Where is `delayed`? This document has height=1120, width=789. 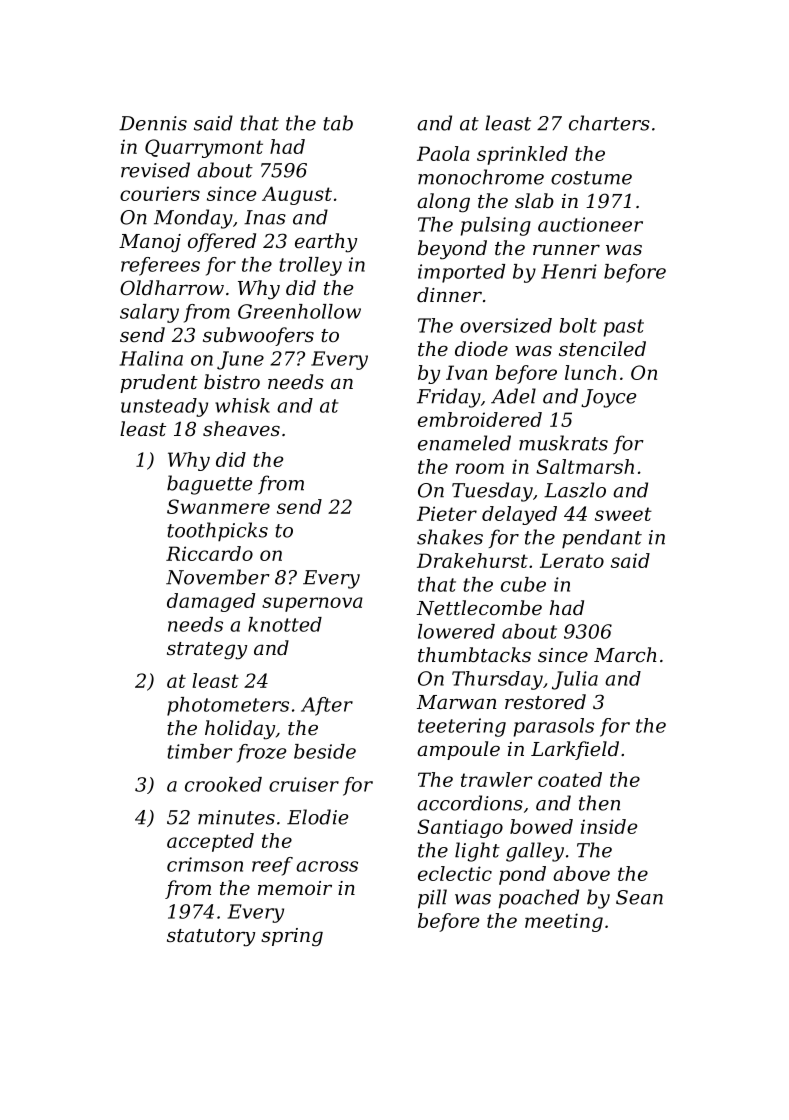
delayed is located at coordinates (519, 515).
